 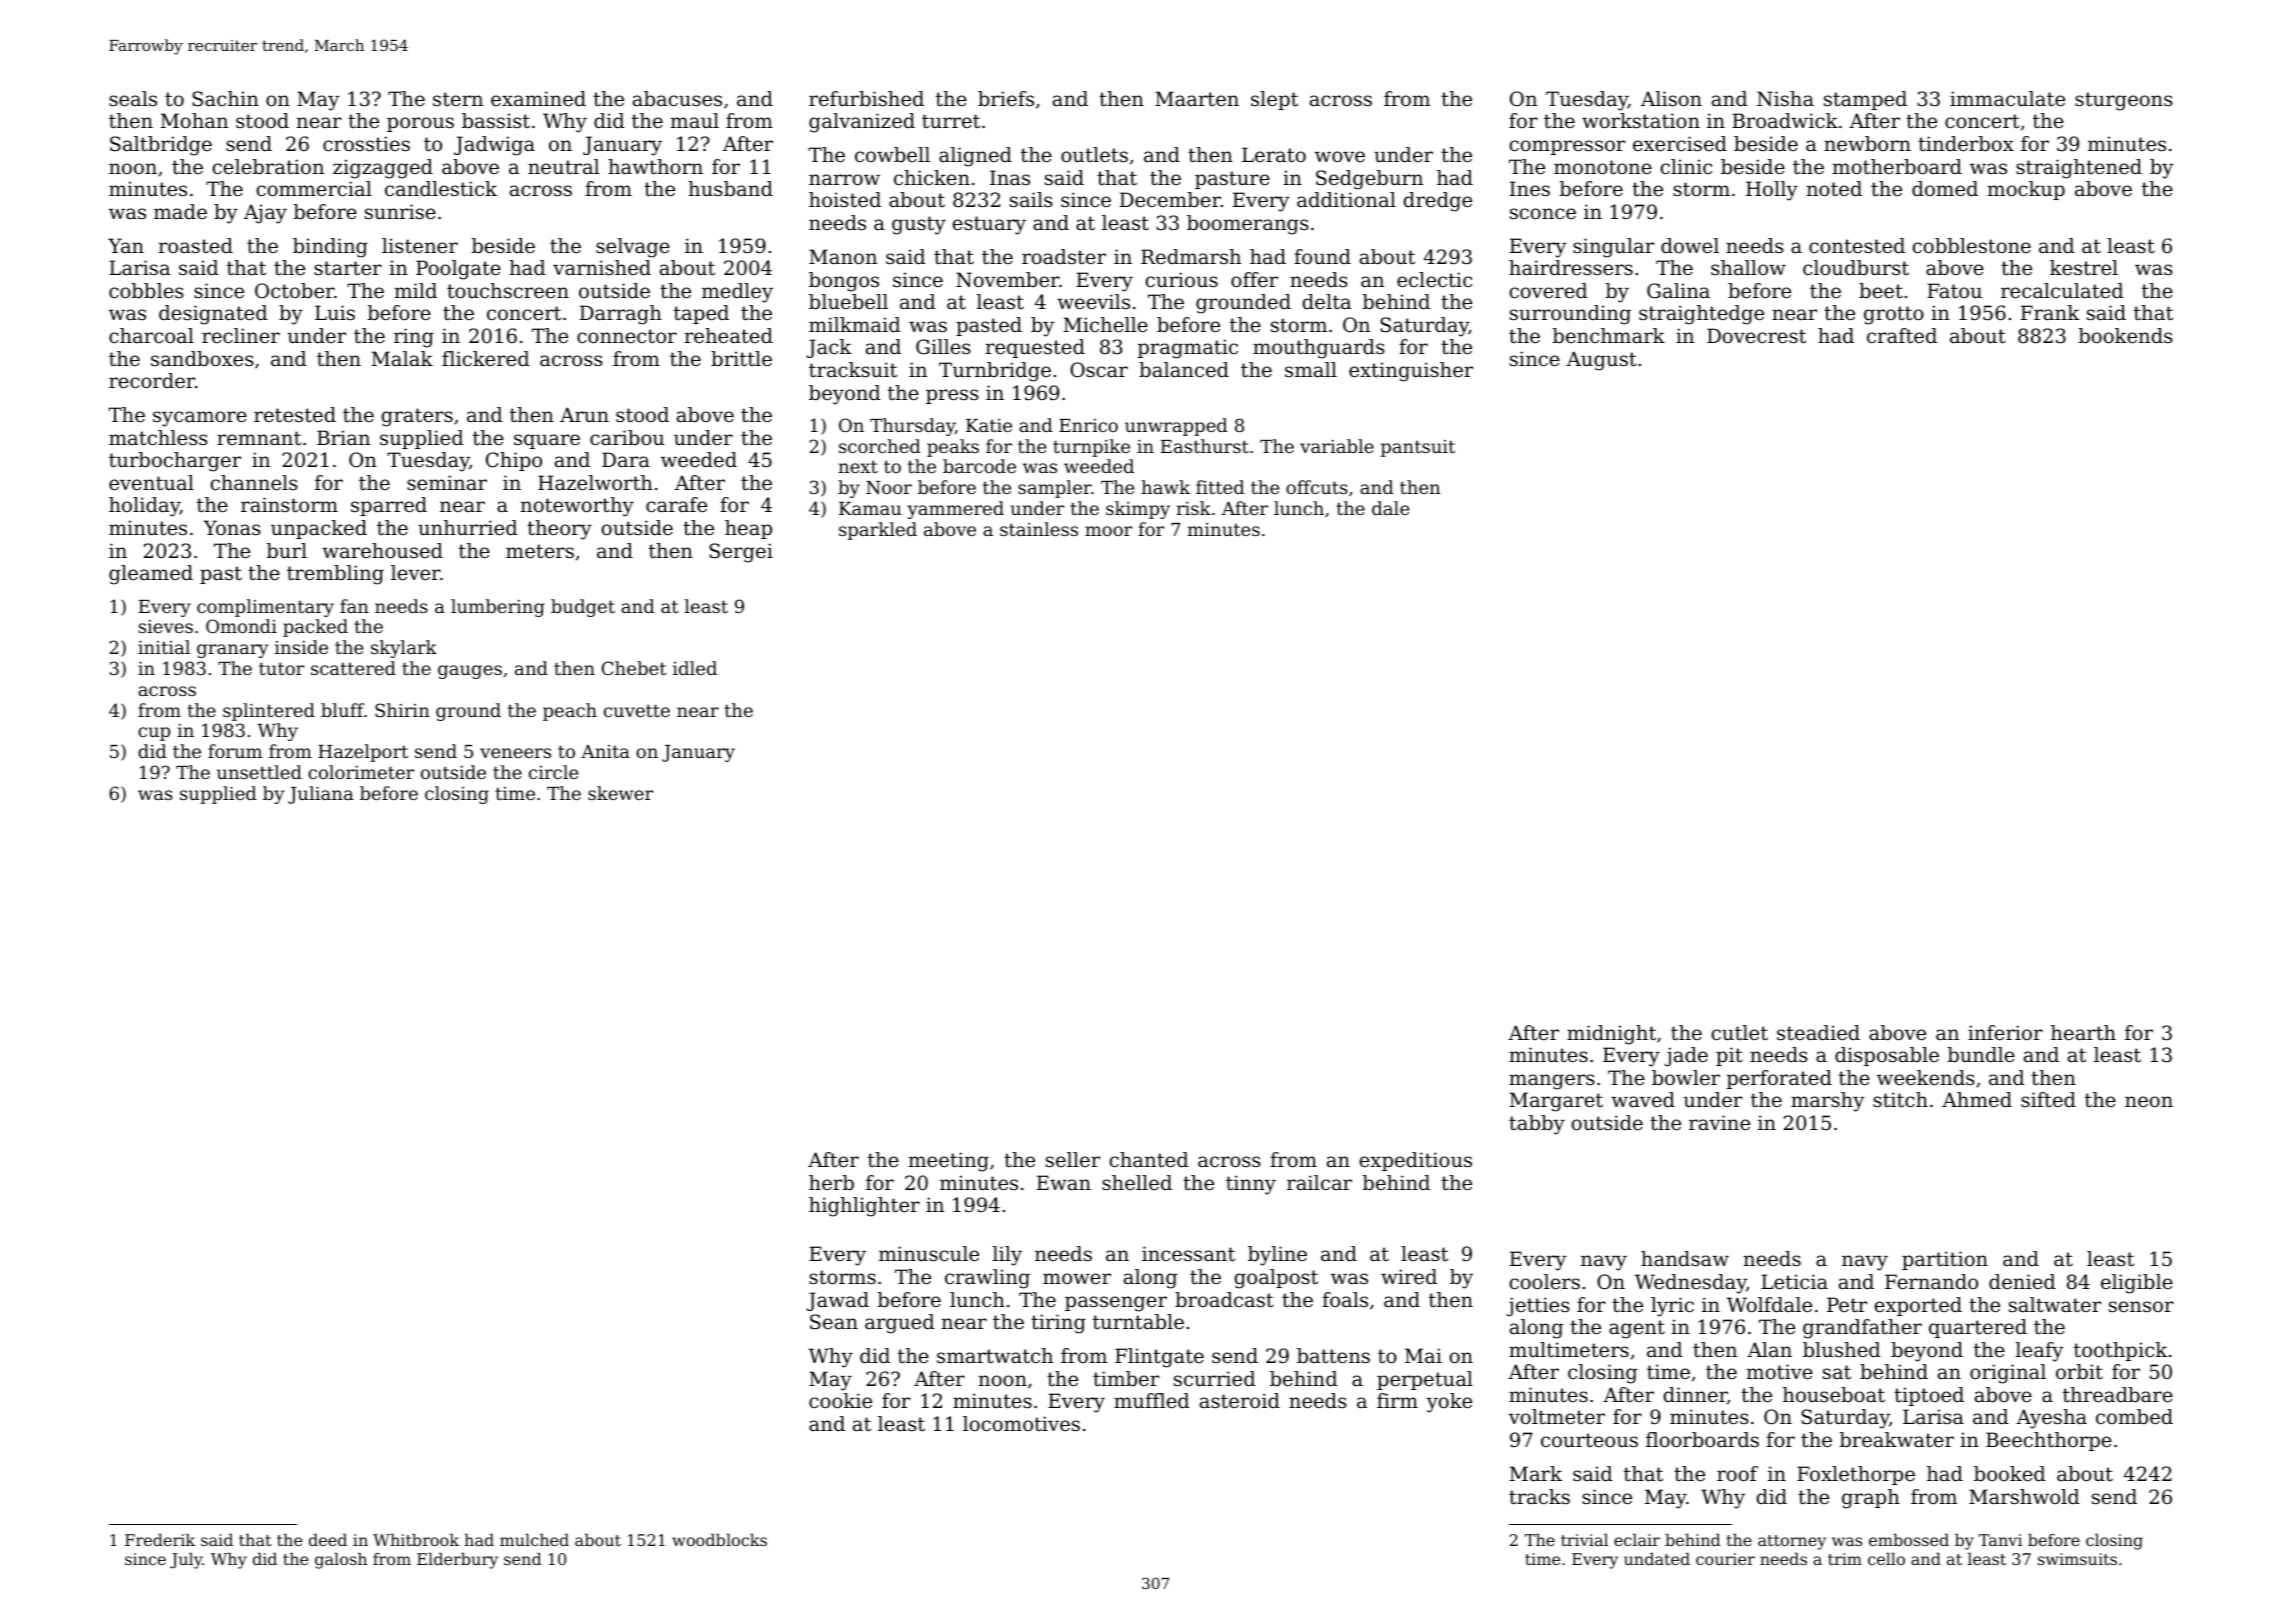 I want to click on offcuts, so click(x=1317, y=487).
